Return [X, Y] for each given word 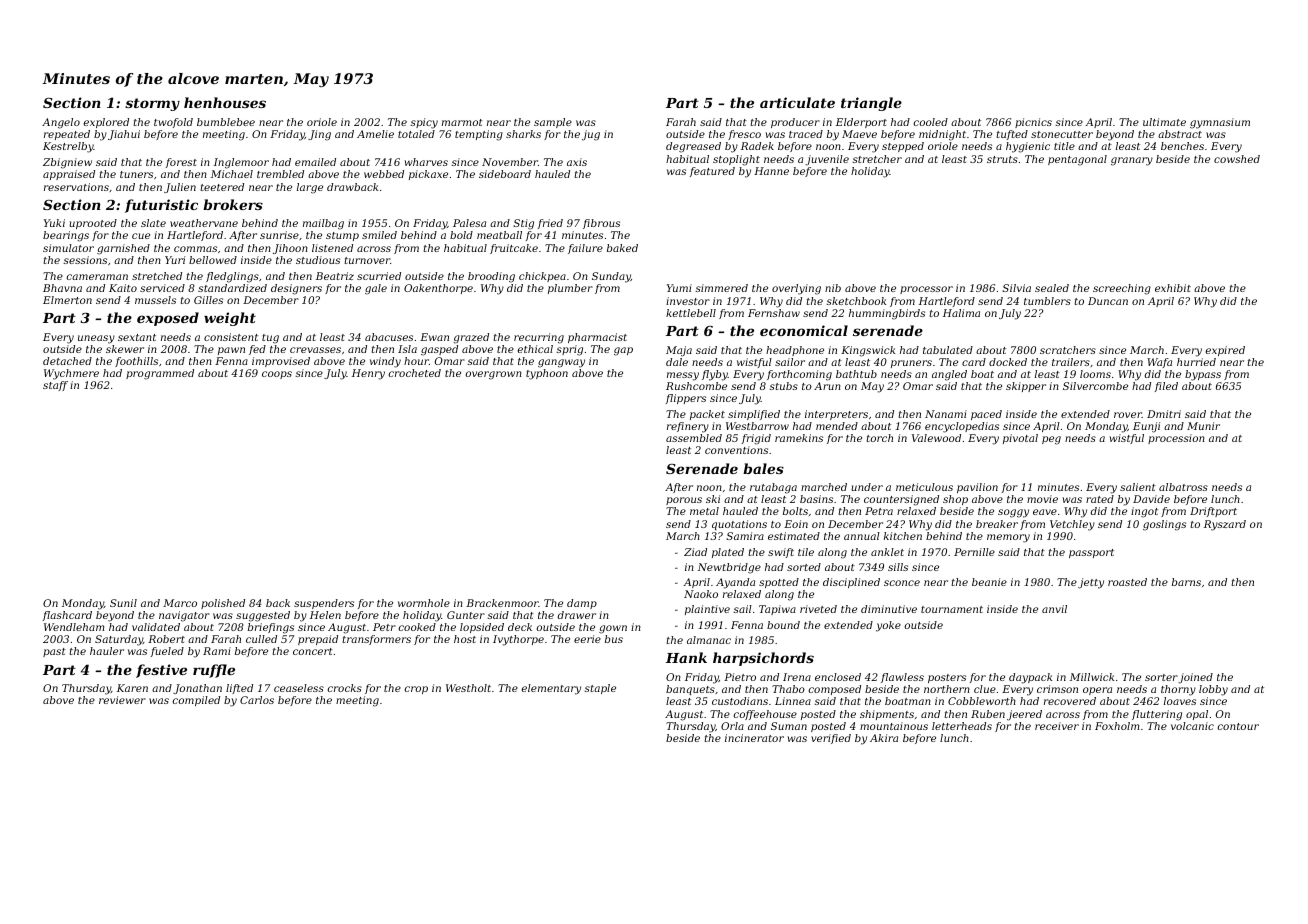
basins [816, 499]
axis [577, 162]
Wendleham [74, 627]
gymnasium [1220, 123]
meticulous [924, 487]
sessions [85, 260]
